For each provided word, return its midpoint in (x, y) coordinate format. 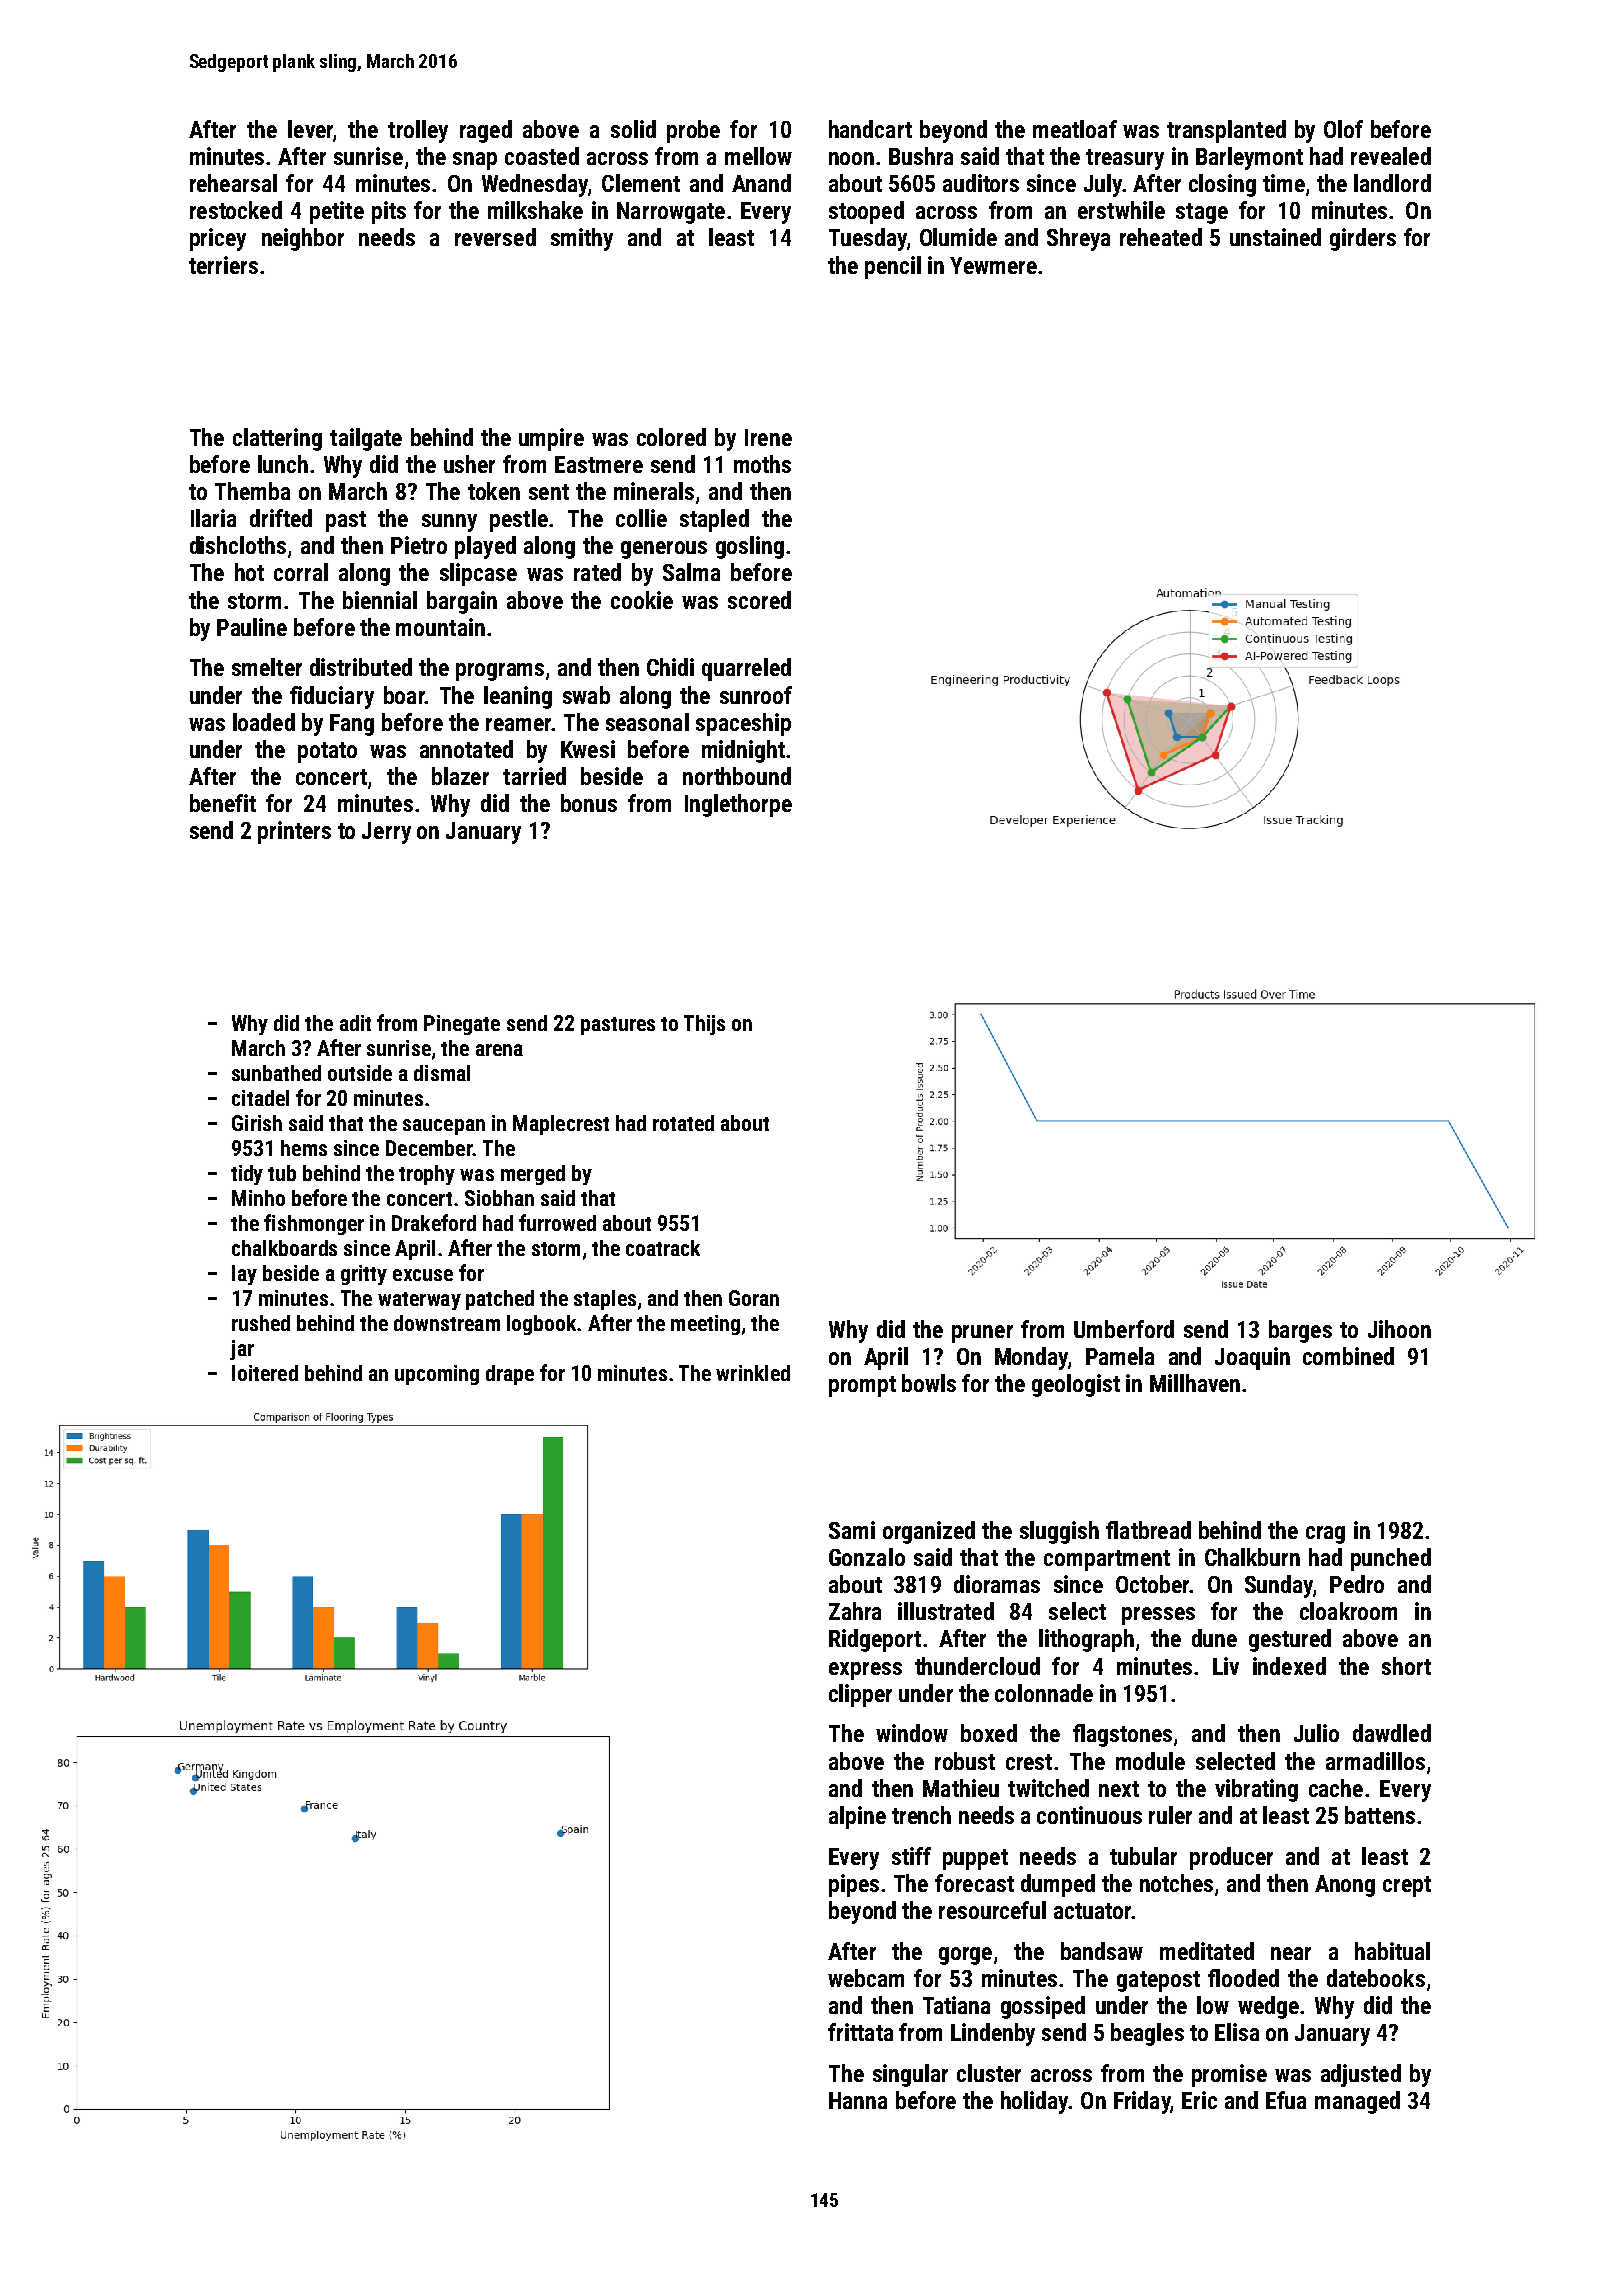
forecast (974, 1883)
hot (249, 572)
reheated (1161, 237)
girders (1363, 239)
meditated (1207, 1951)
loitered (265, 1373)
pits (389, 212)
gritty (364, 1275)
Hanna (858, 2100)
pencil (893, 267)
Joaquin (1252, 1358)
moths (762, 464)
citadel (260, 1098)
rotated (683, 1123)
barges (1300, 1331)
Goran (754, 1298)
